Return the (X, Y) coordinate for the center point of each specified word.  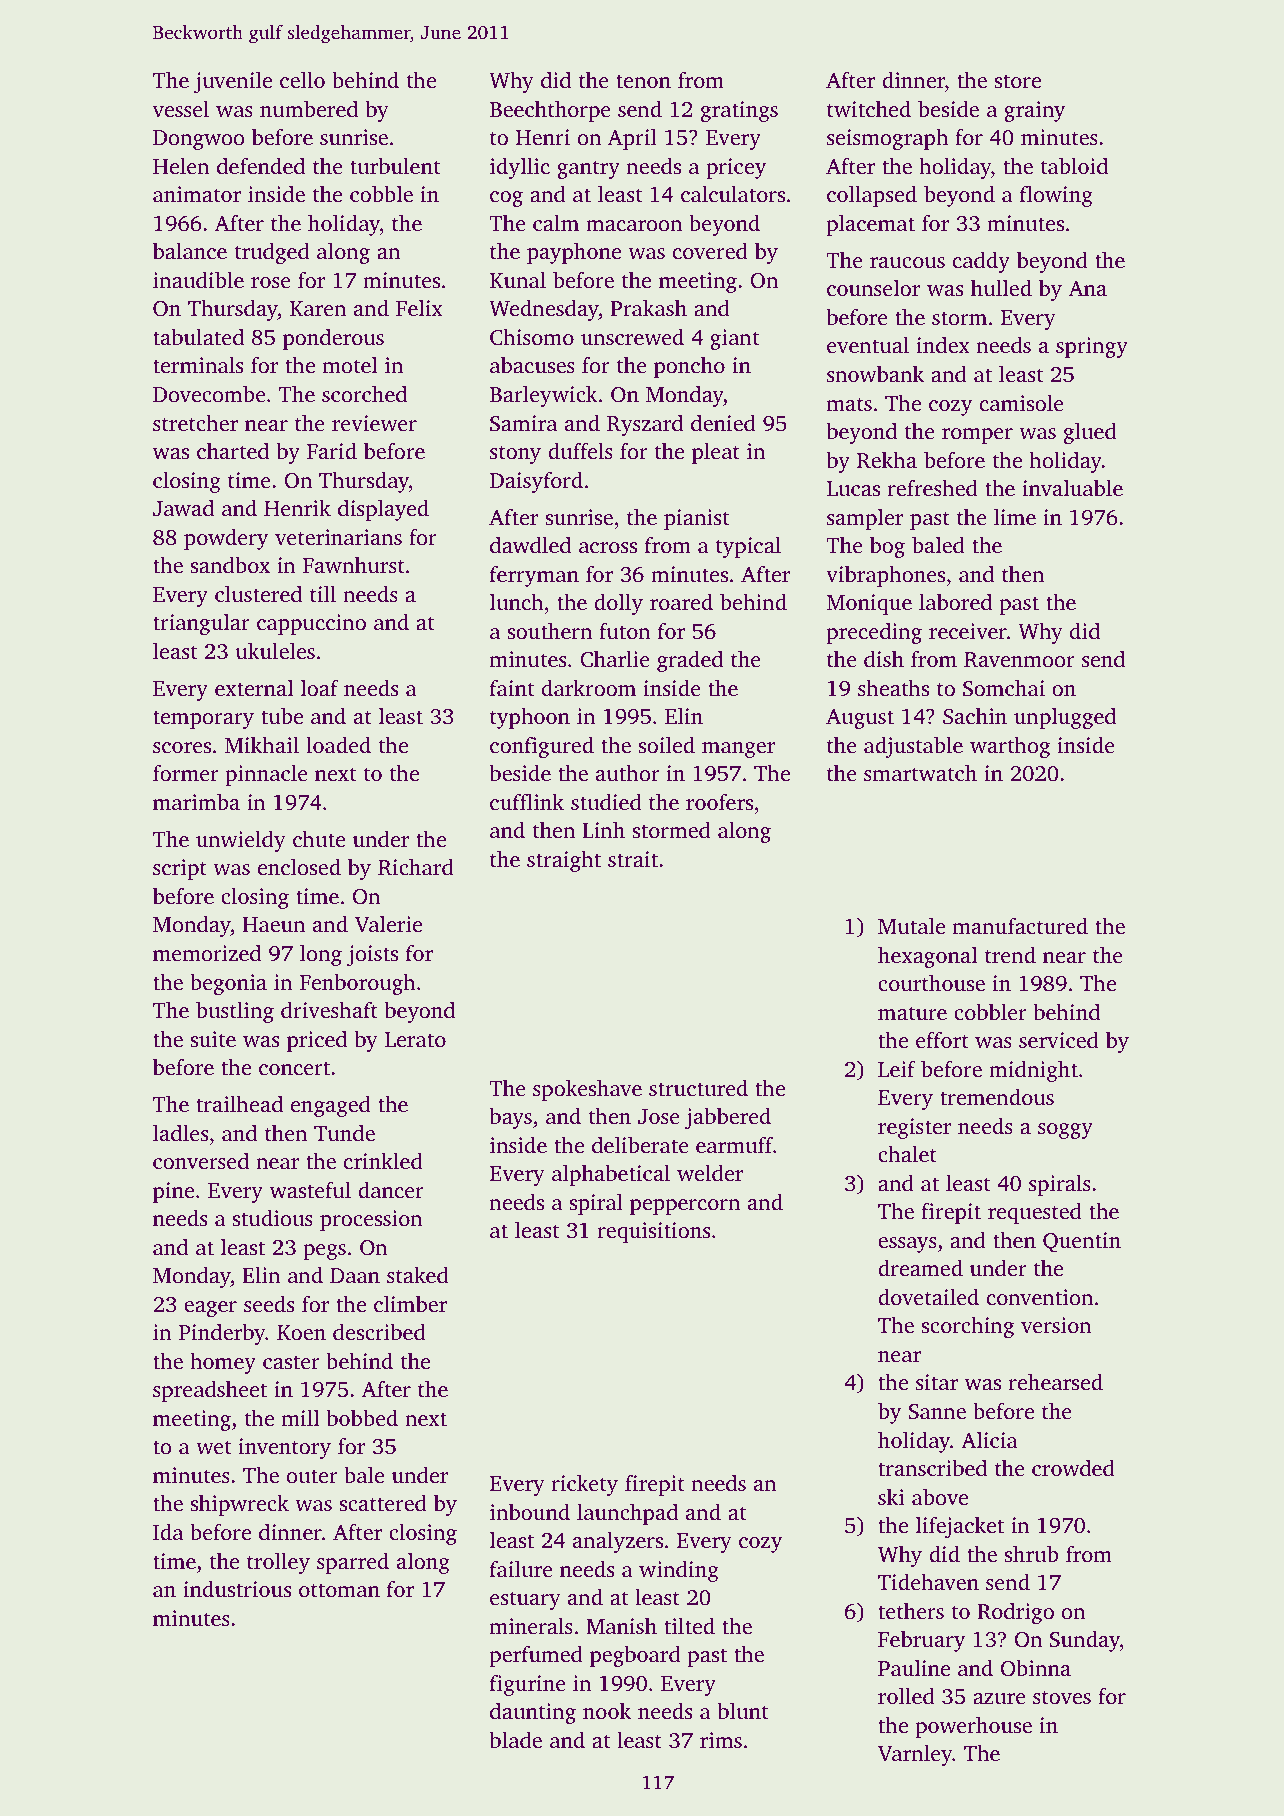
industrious (237, 1589)
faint (512, 688)
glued (1090, 433)
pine (173, 1192)
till (323, 593)
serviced (1059, 1039)
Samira (523, 423)
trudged (272, 253)
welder (710, 1172)
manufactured (1020, 925)
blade (516, 1739)
